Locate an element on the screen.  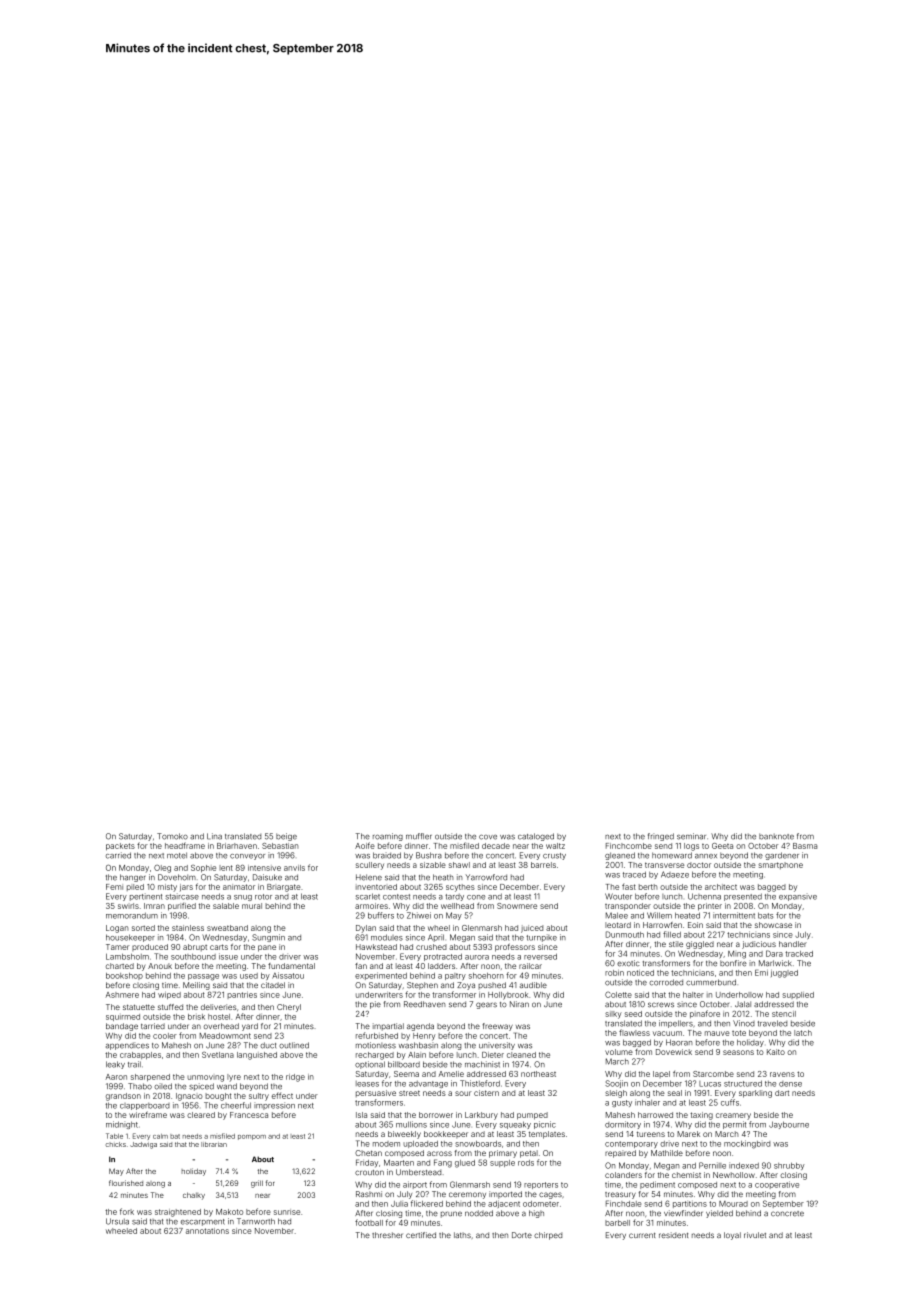
shoehorn is located at coordinates (486, 976).
